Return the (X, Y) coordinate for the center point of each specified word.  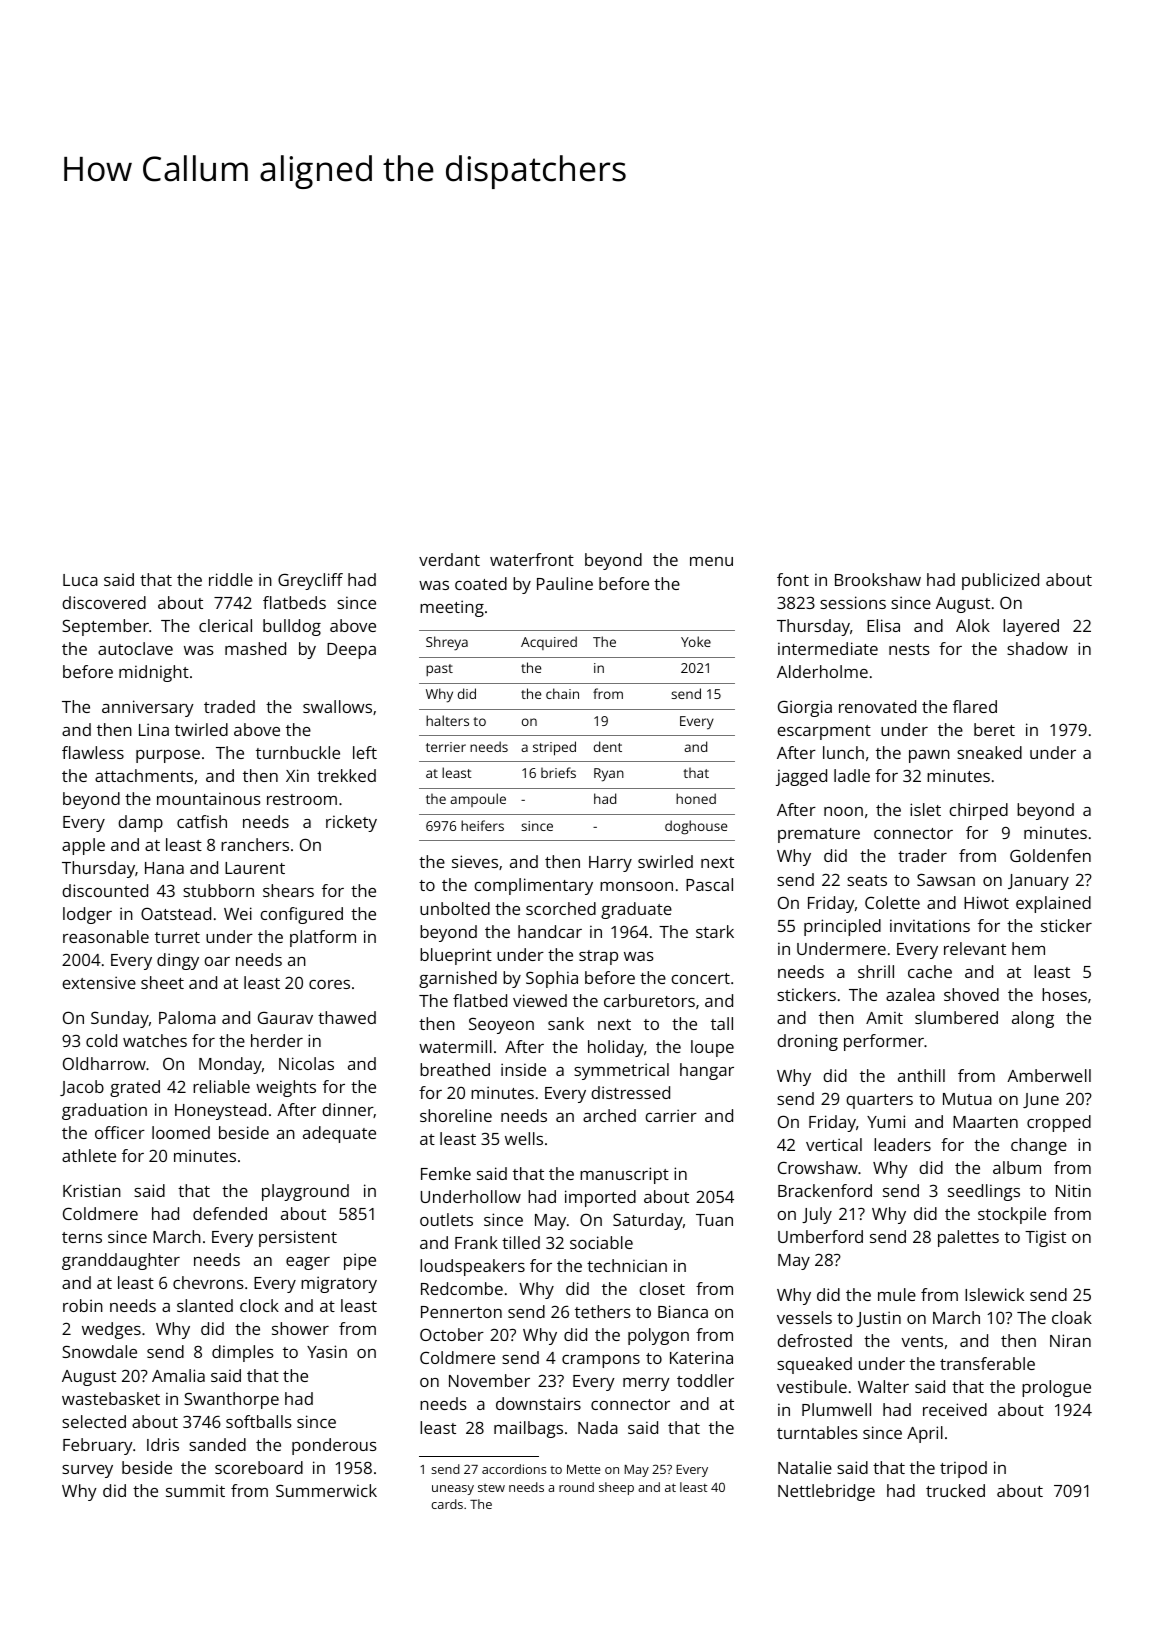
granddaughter (121, 1261)
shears (288, 890)
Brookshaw (878, 579)
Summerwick (326, 1490)
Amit (884, 1017)
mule (897, 1294)
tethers (603, 1311)
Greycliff (310, 581)
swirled (665, 861)
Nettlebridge (826, 1492)
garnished (458, 979)
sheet (162, 982)
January (1038, 882)
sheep (616, 1488)
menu (711, 561)
